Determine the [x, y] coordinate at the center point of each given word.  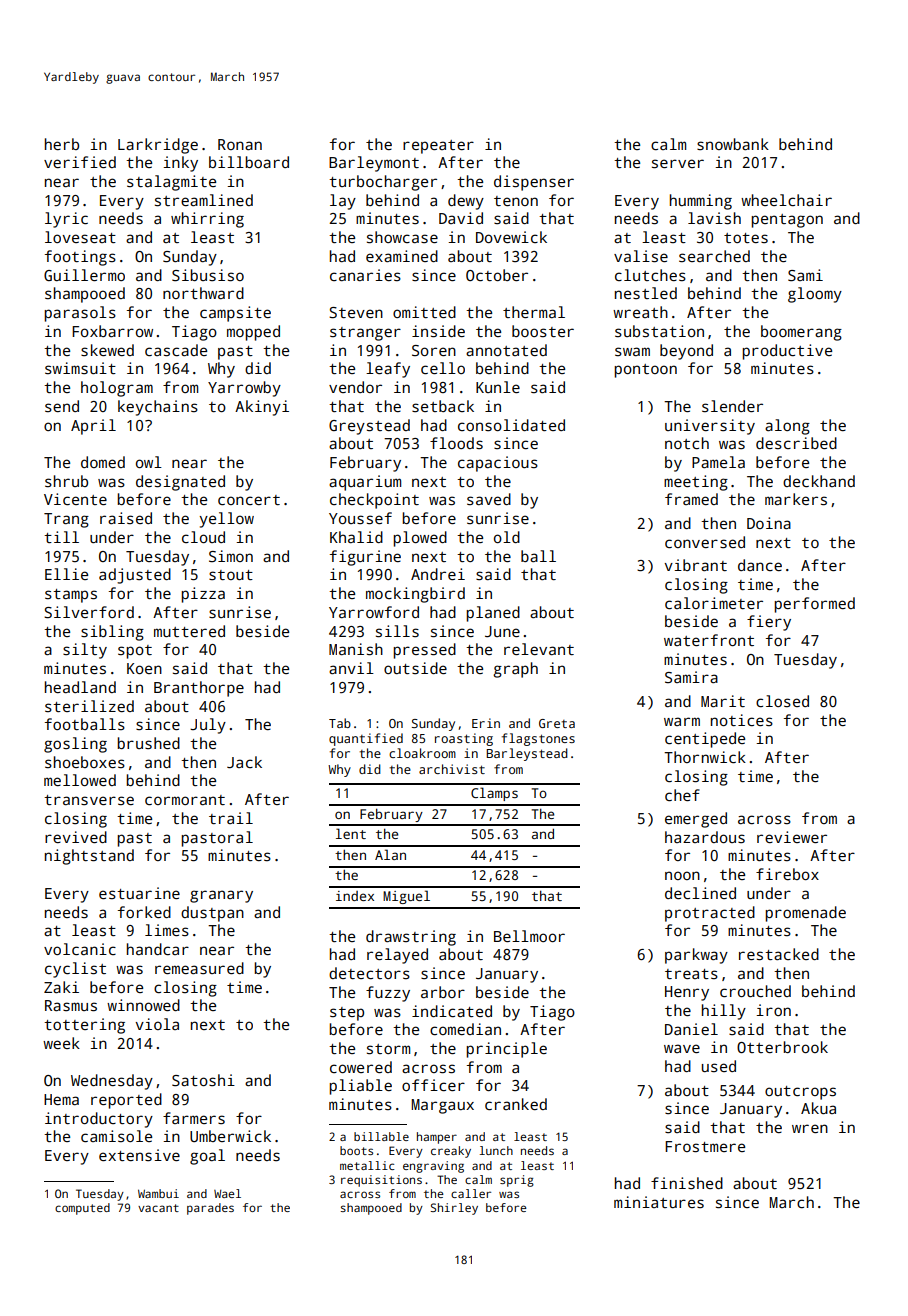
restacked [779, 954]
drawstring [411, 938]
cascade [176, 350]
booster [543, 331]
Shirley [454, 1209]
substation [659, 331]
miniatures [659, 1202]
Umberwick [230, 1136]
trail [231, 818]
